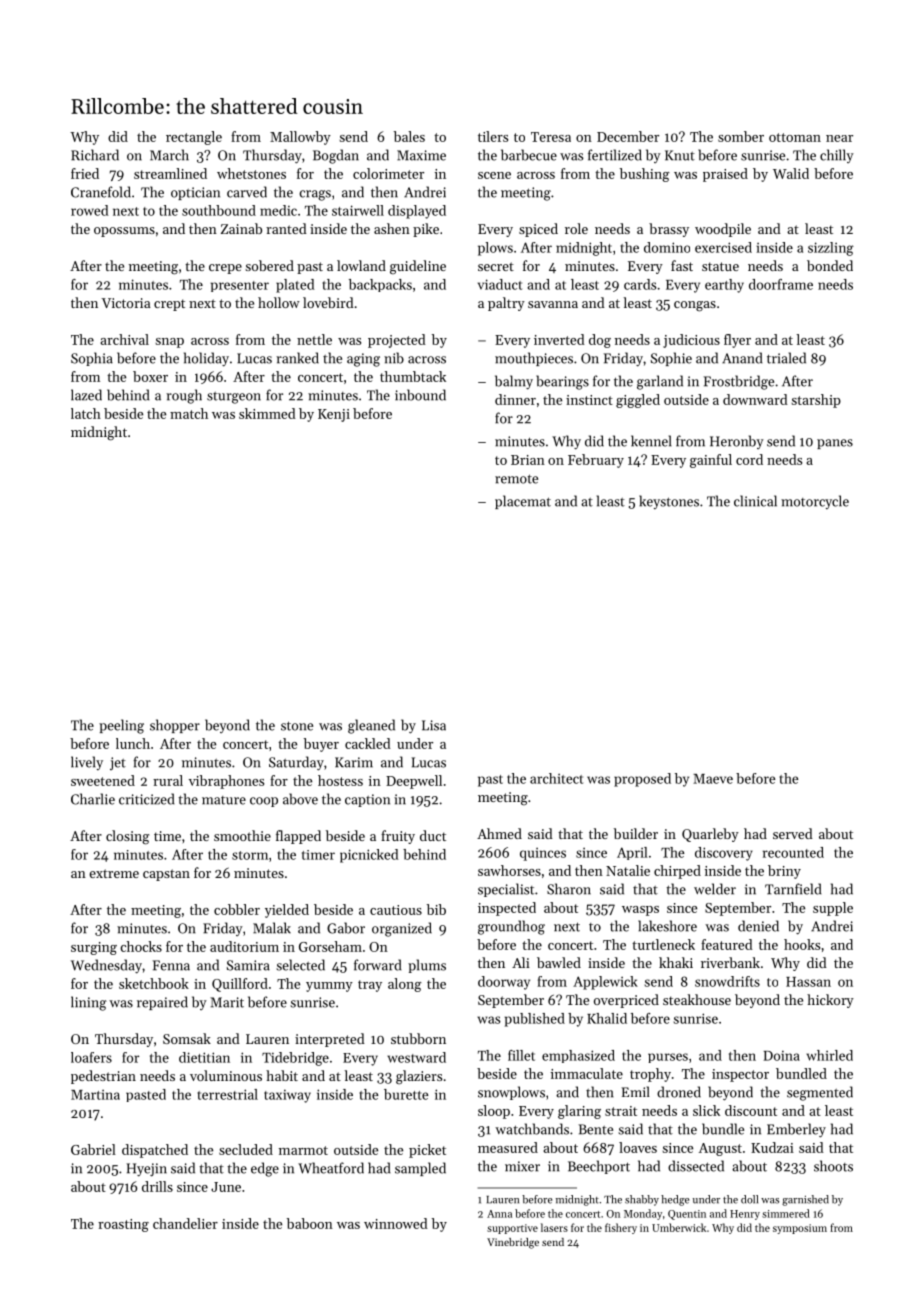 The height and width of the document is (1308, 924). I want to click on drills, so click(157, 1186).
